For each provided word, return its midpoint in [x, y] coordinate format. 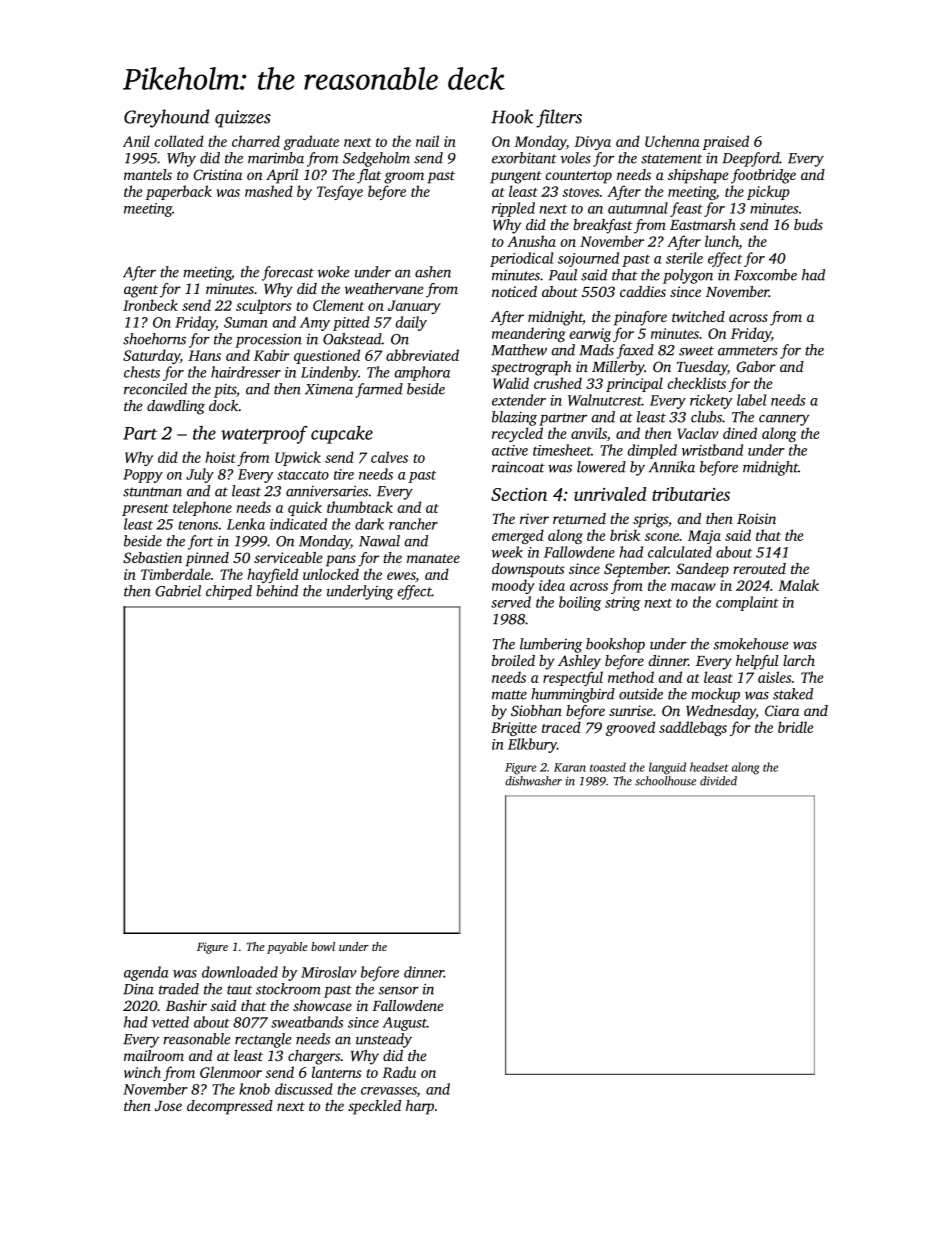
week [507, 552]
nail [427, 141]
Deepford [751, 159]
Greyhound [166, 118]
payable [287, 948]
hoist [220, 457]
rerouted [759, 568]
